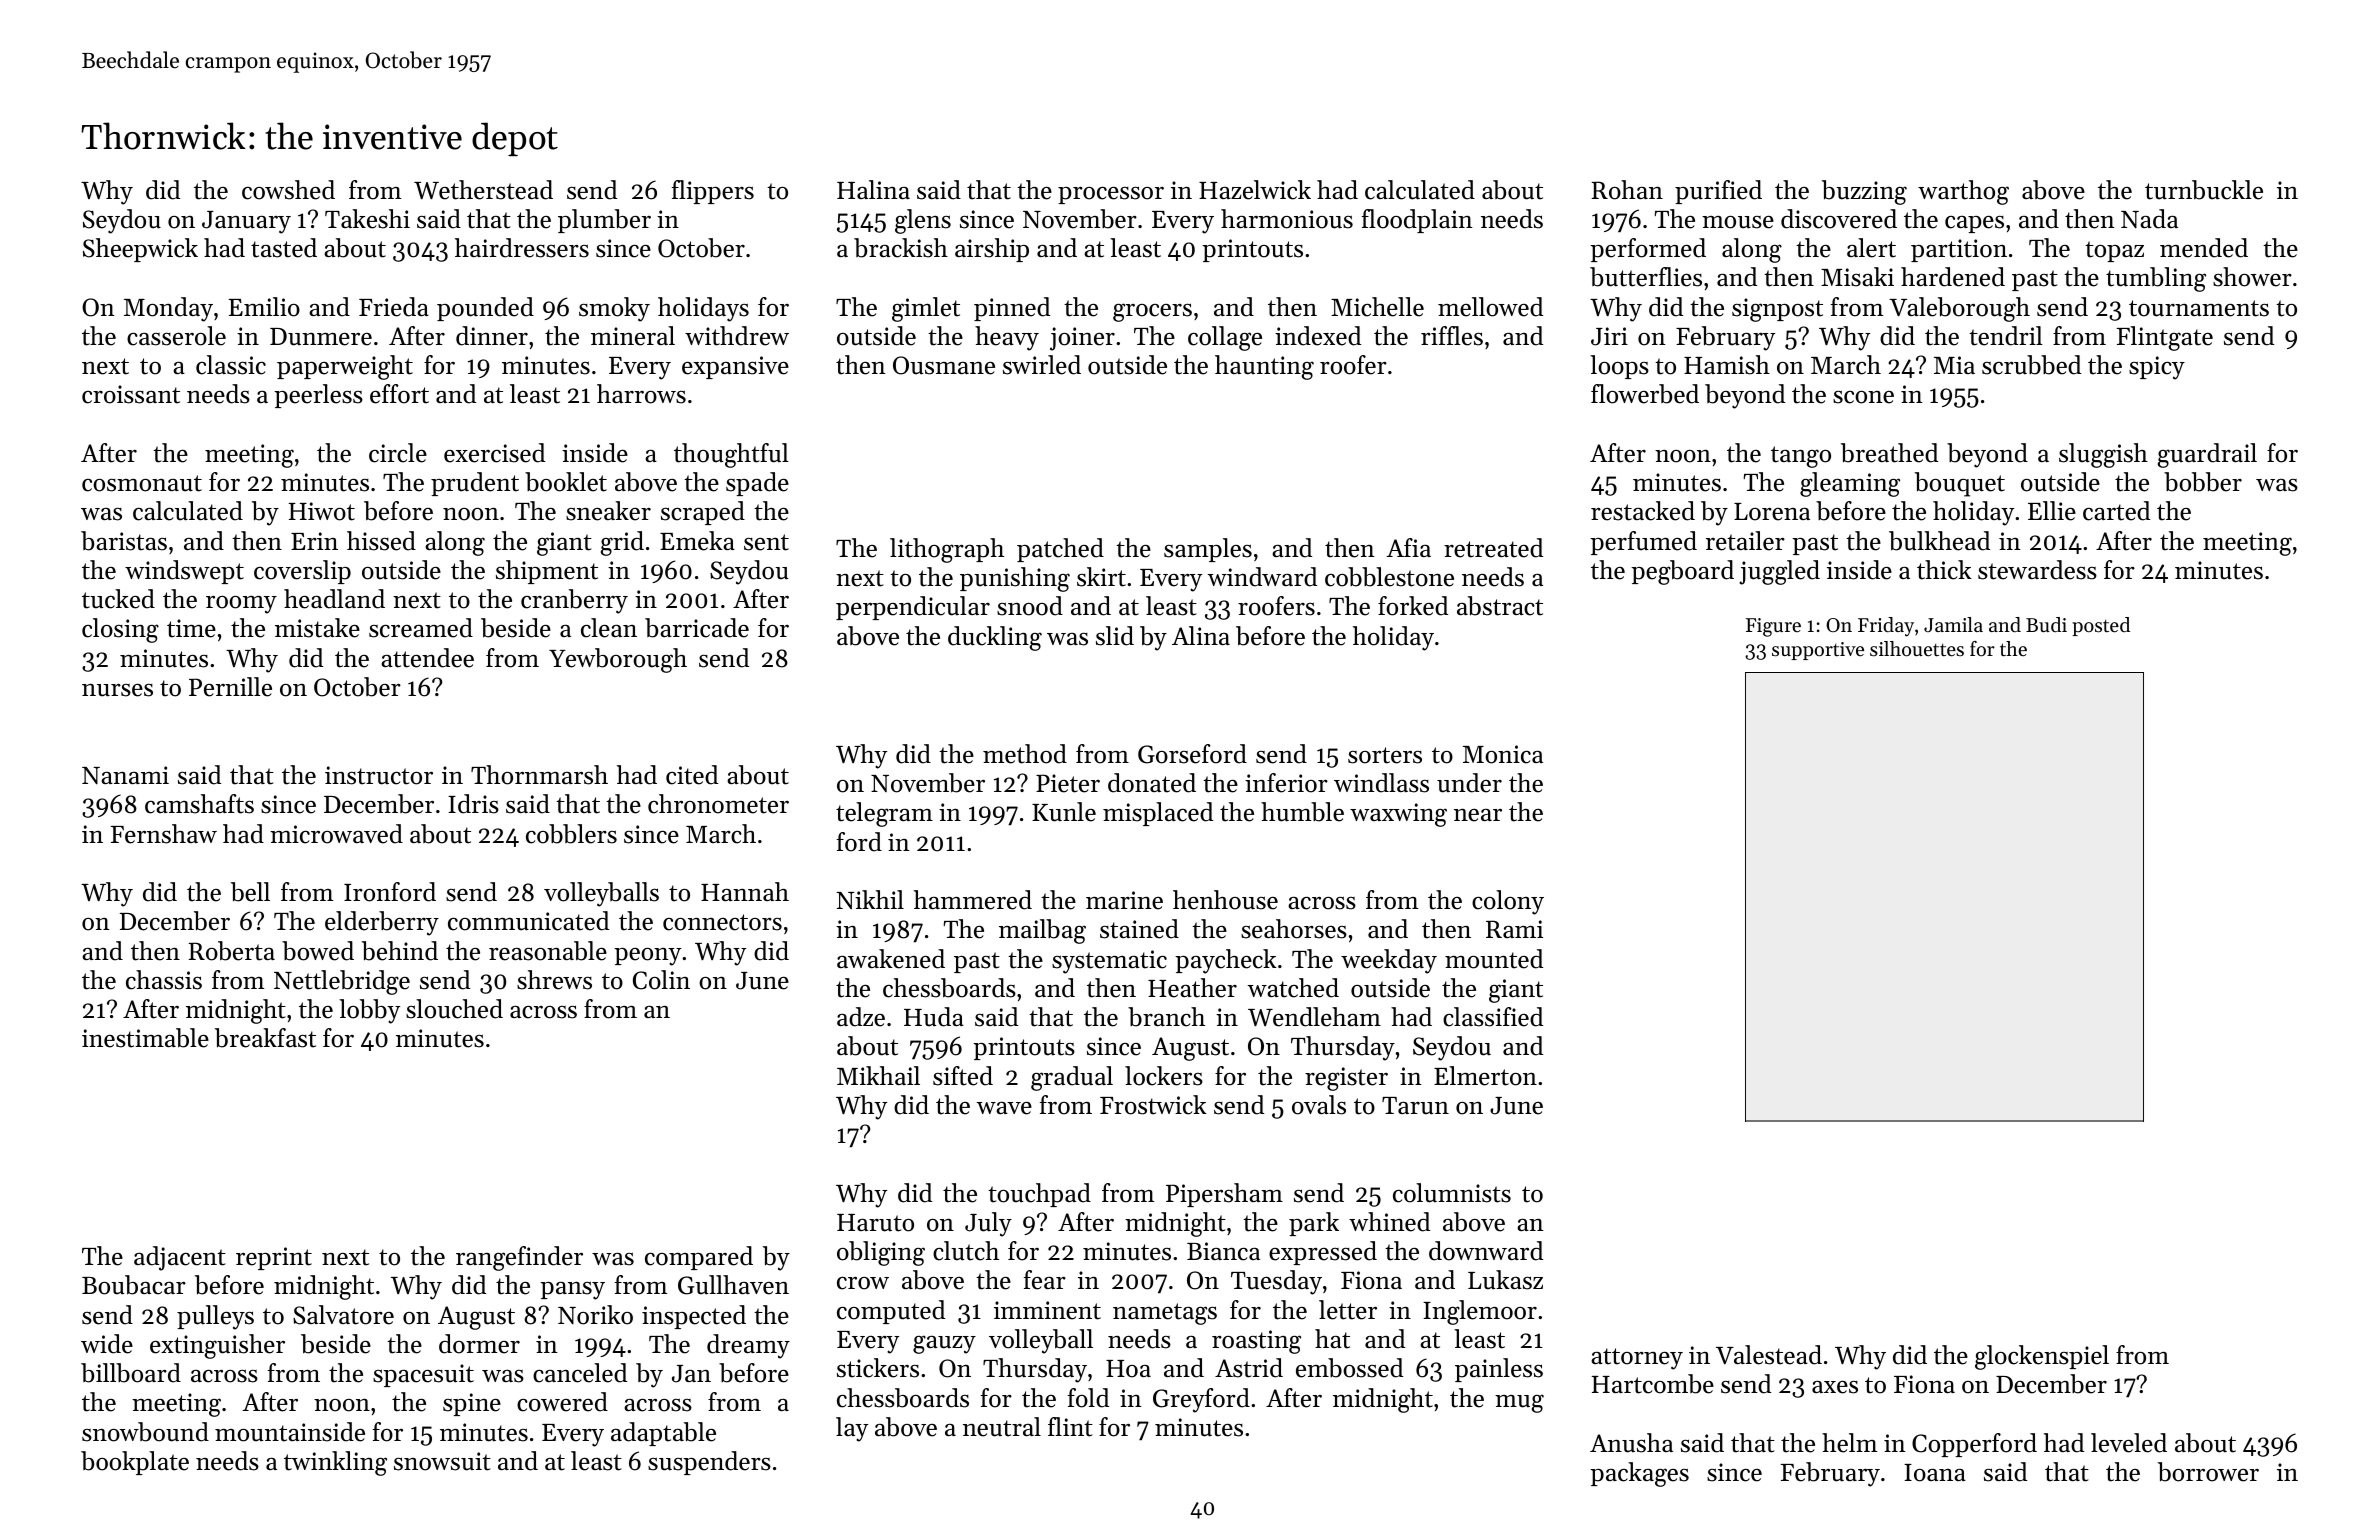 The width and height of the screenshot is (2380, 1540). What do you see at coordinates (852, 1429) in the screenshot?
I see `lay` at bounding box center [852, 1429].
